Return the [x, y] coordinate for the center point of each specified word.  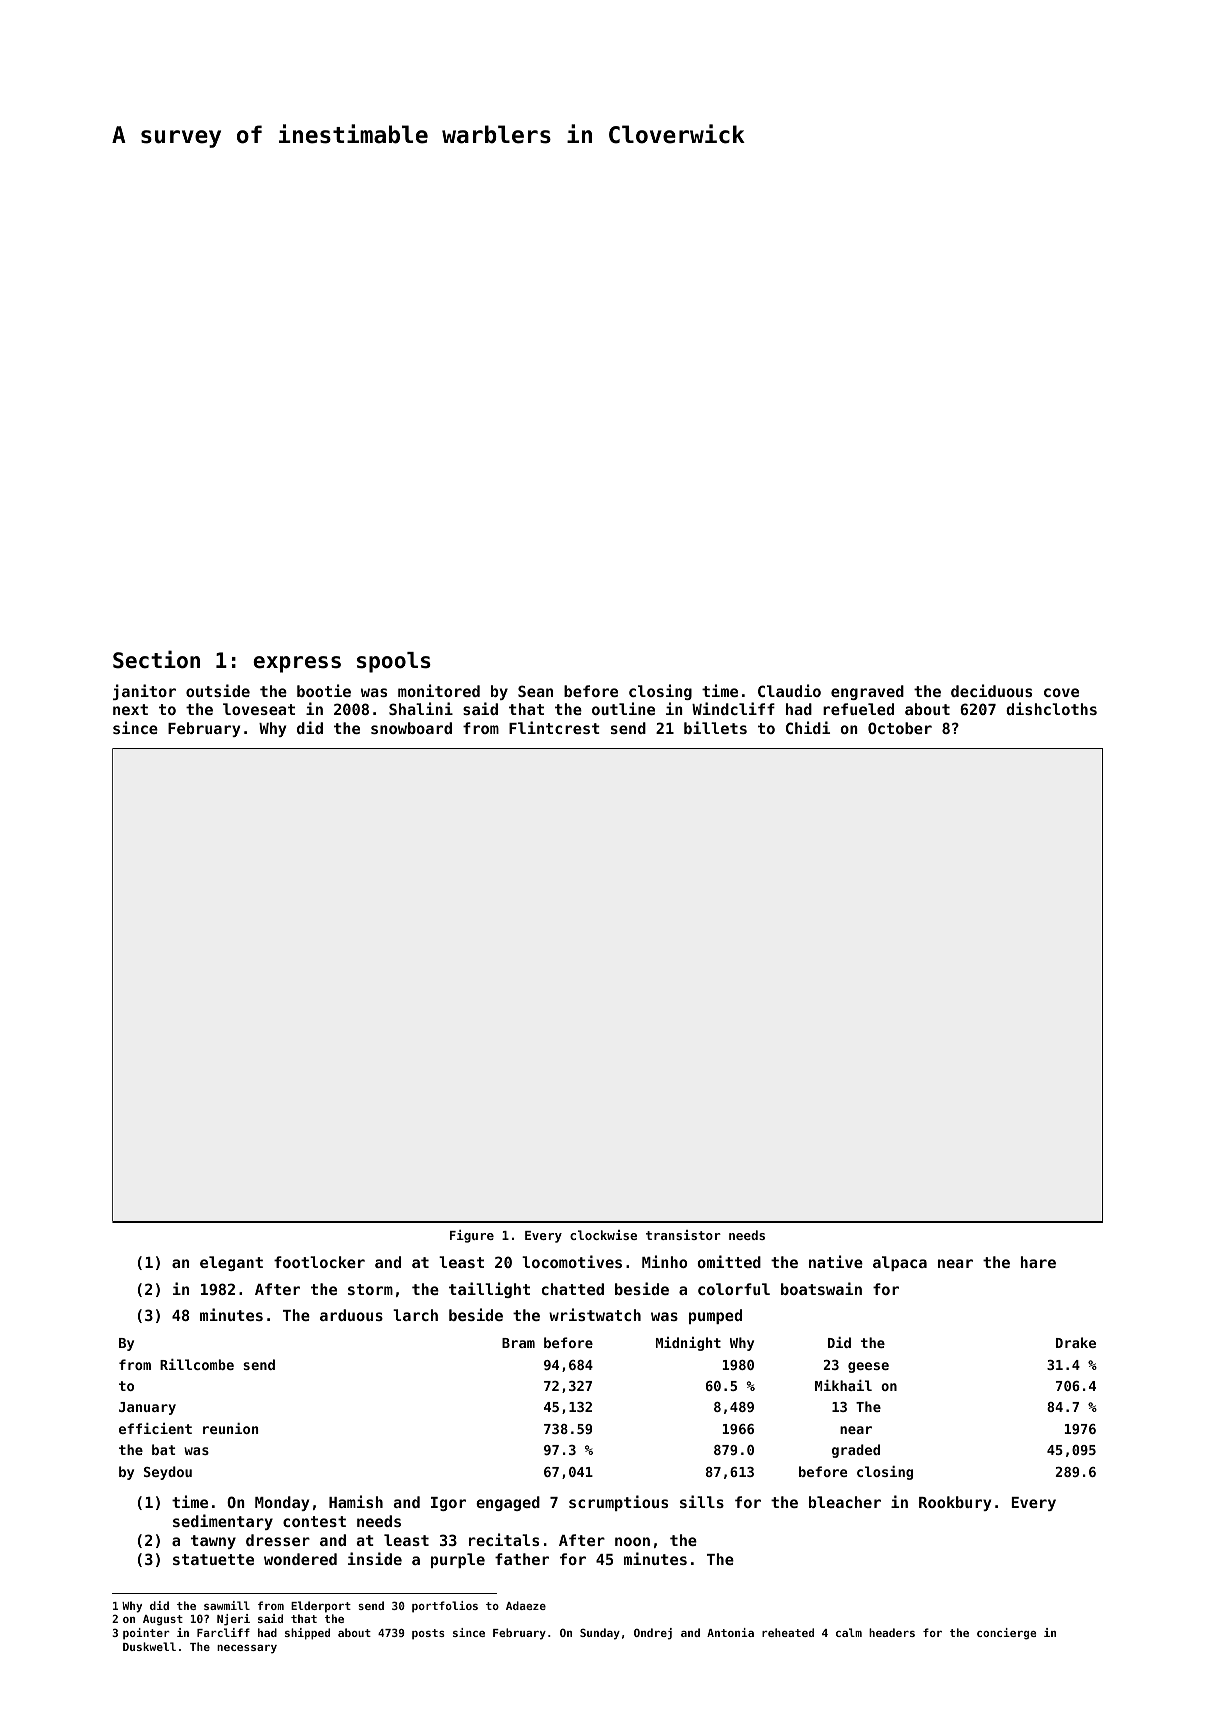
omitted [729, 1261]
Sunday [600, 1634]
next [130, 709]
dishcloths [1051, 708]
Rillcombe [197, 1364]
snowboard [411, 728]
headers [892, 1632]
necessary [247, 1649]
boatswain [821, 1288]
